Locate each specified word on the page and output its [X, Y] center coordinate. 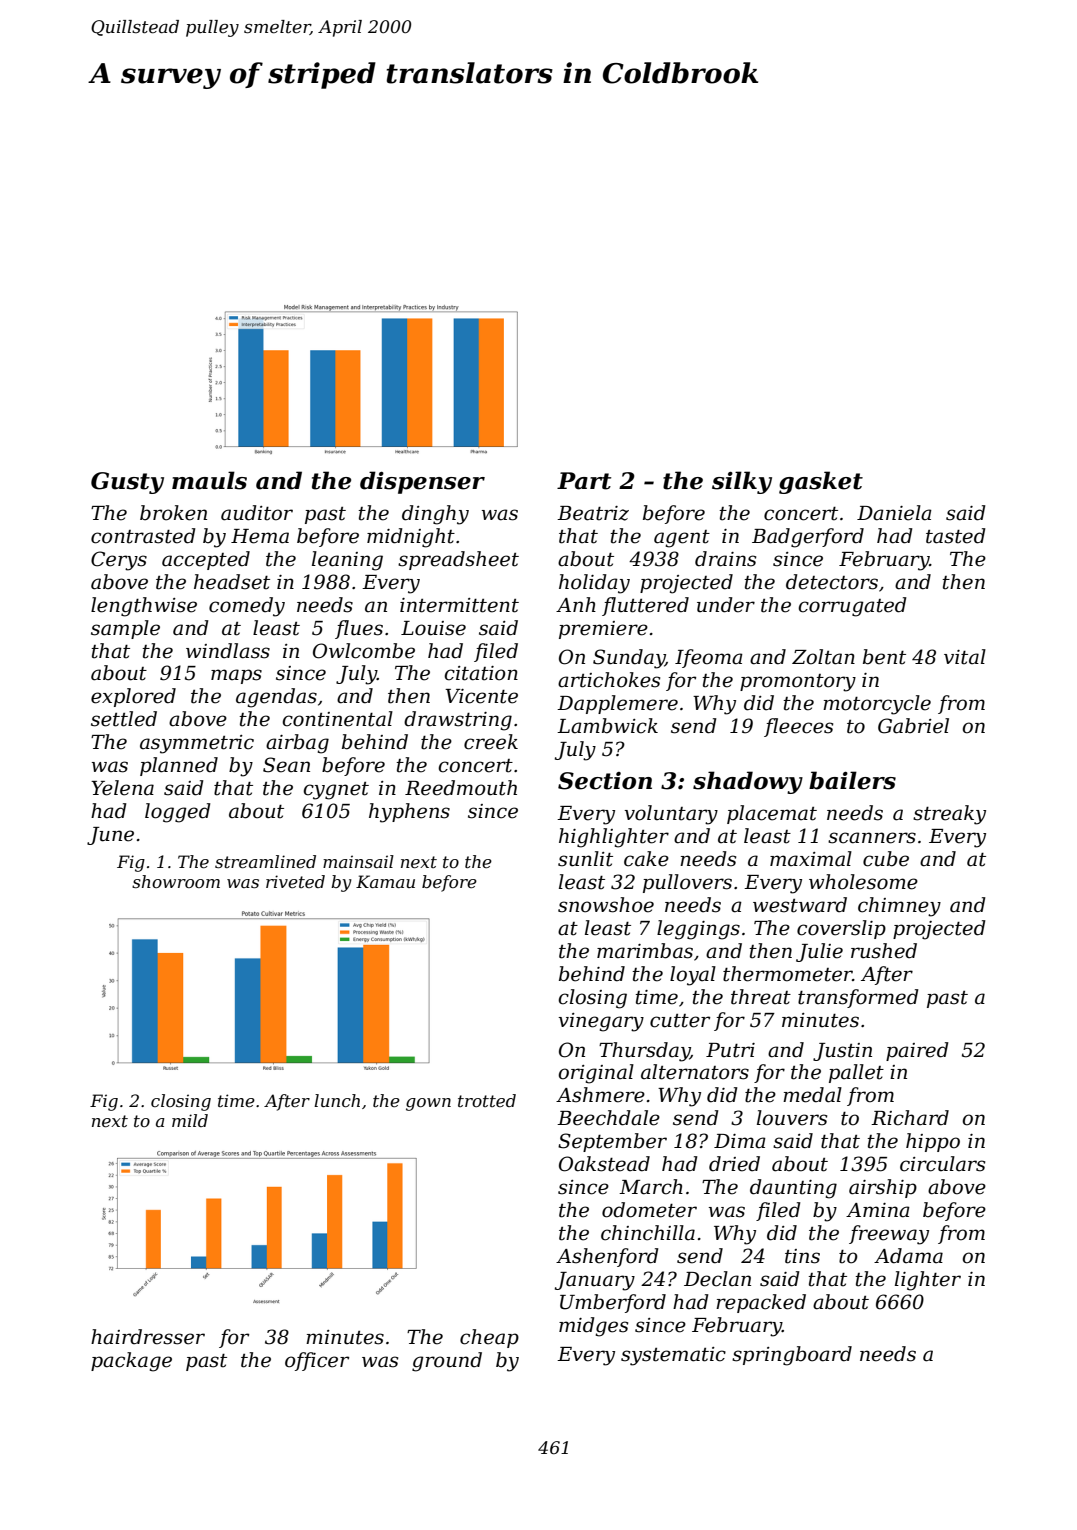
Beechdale [608, 1118]
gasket [821, 482]
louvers [792, 1118]
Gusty [127, 483]
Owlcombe [364, 651]
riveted [295, 881]
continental [337, 719]
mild [190, 1120]
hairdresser [148, 1337]
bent [884, 657]
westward [800, 905]
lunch [337, 1100]
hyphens [409, 813]
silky [742, 482]
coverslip [841, 929]
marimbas [645, 951]
